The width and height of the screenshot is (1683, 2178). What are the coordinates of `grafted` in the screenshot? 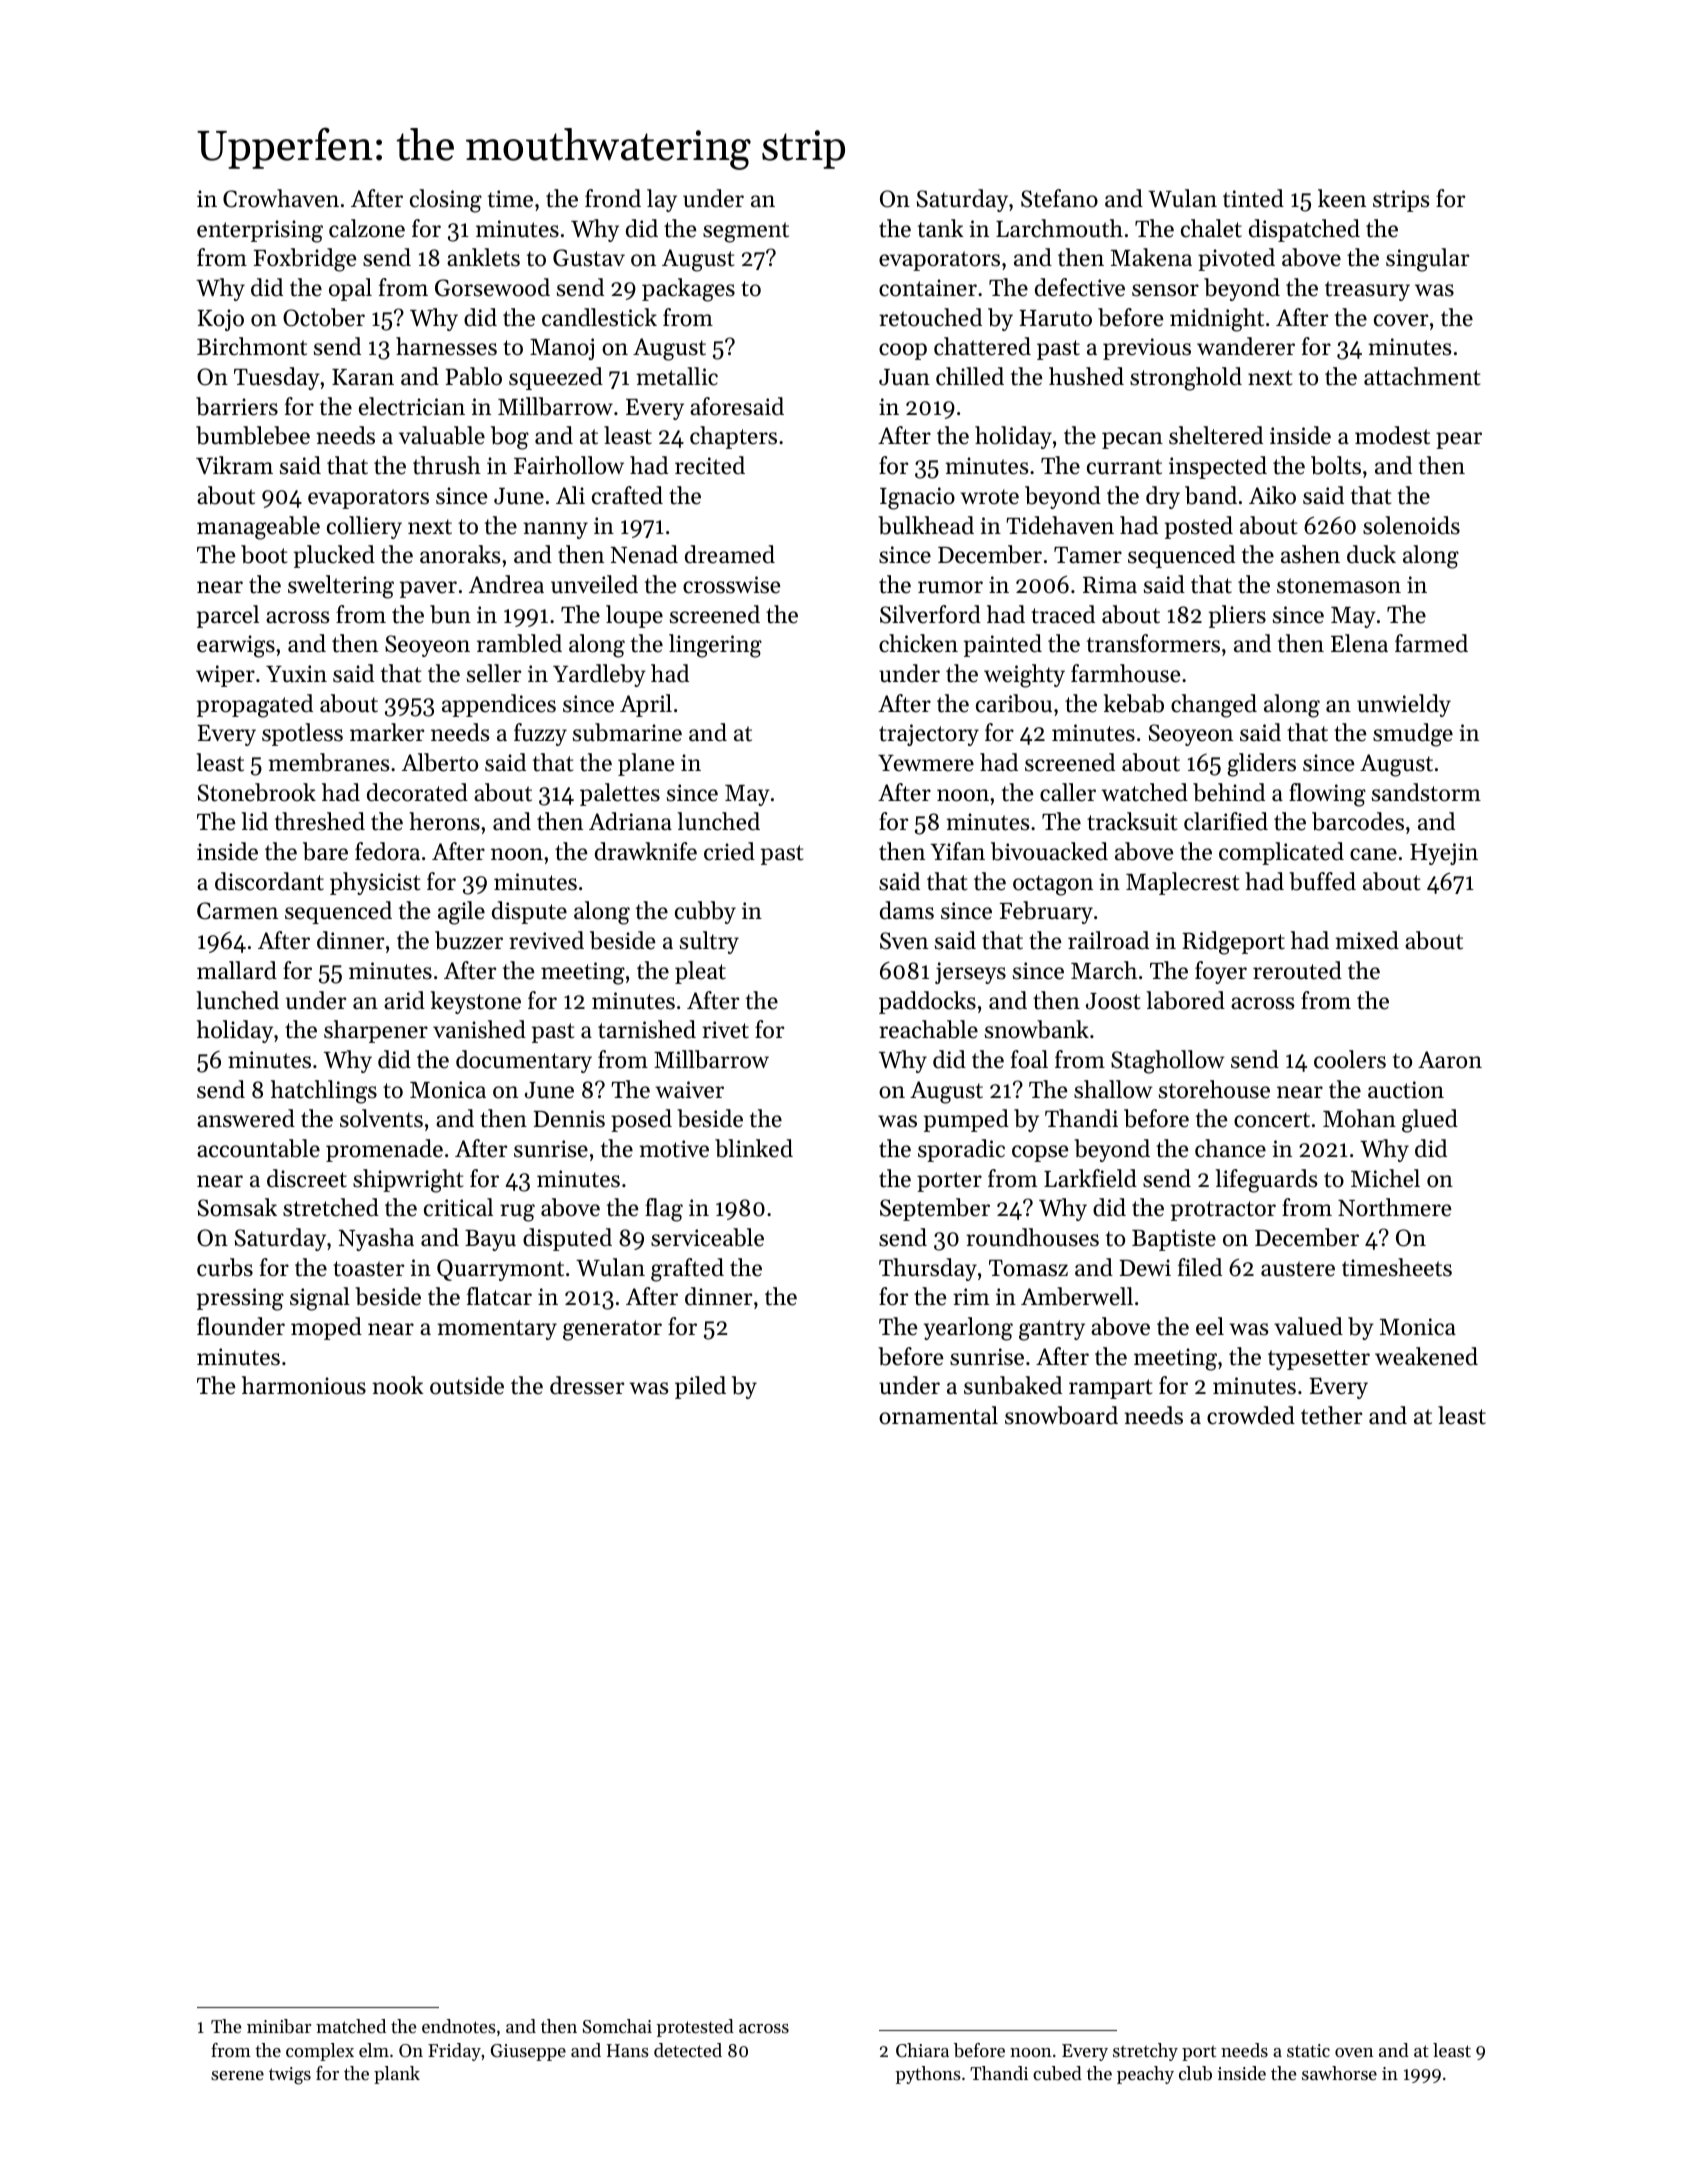 It's located at (687, 1270).
